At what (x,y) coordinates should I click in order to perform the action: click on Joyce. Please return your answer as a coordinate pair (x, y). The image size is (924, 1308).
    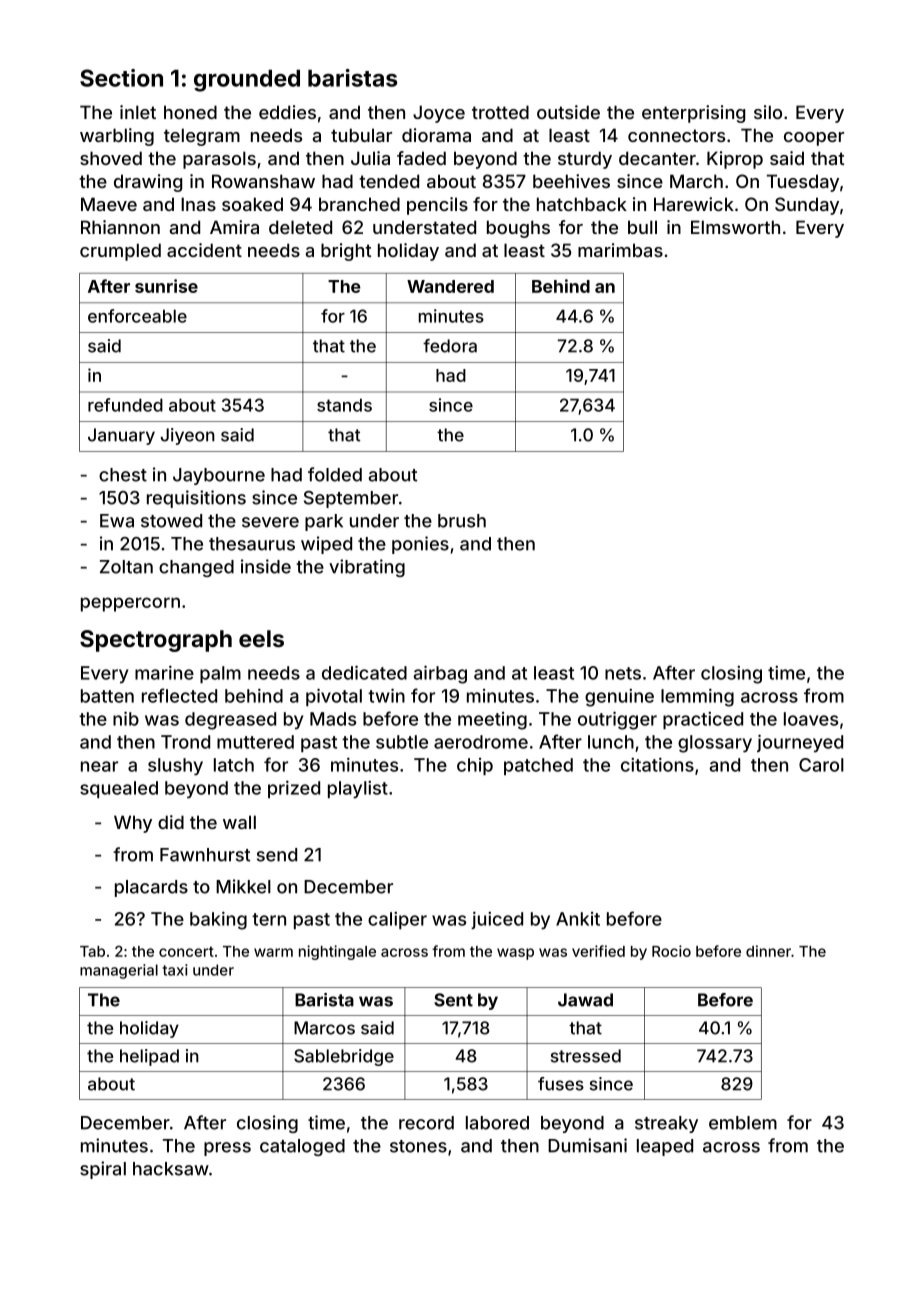
    Looking at the image, I should click on (439, 114).
